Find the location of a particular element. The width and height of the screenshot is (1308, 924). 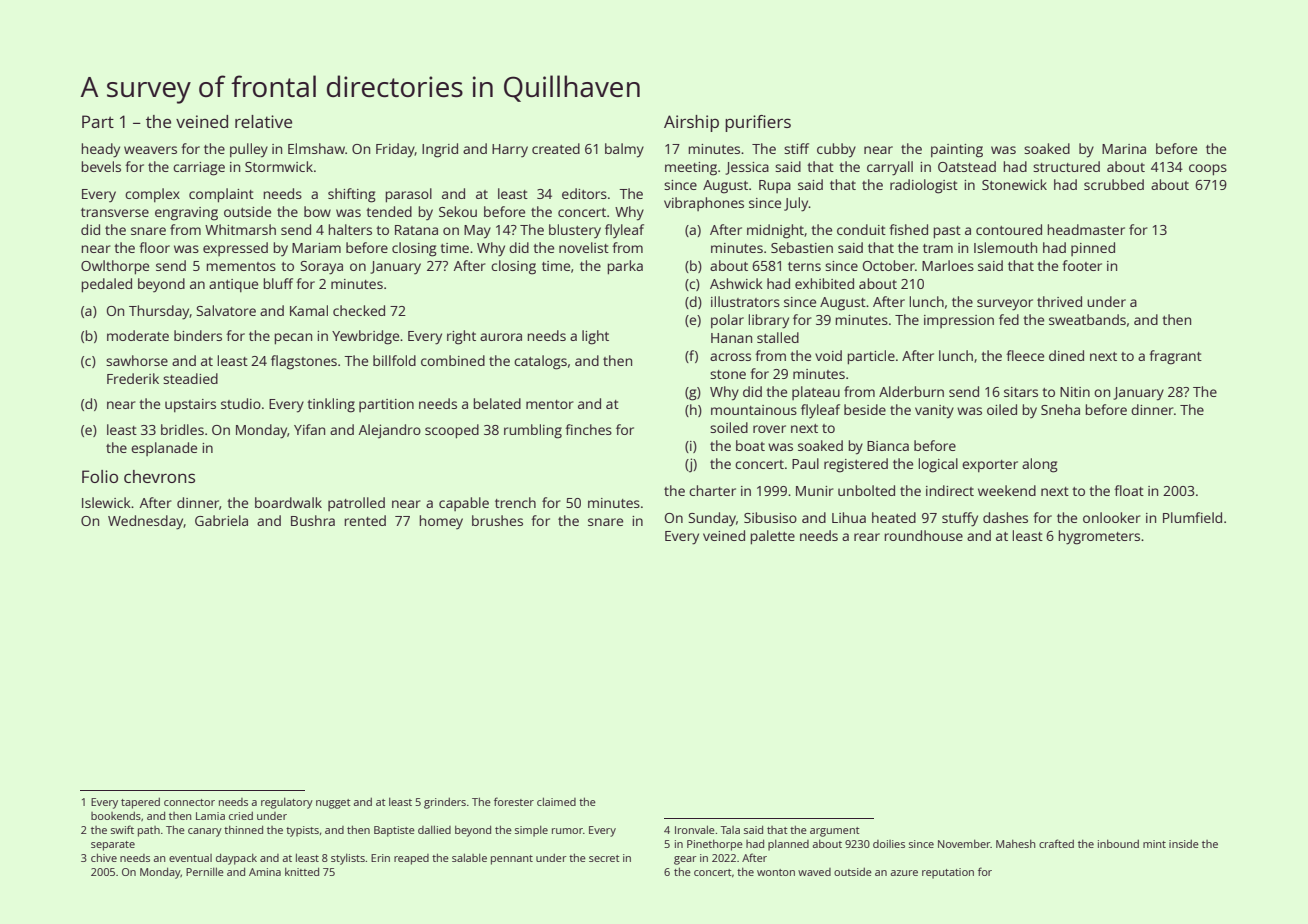

chevrons is located at coordinates (159, 476).
